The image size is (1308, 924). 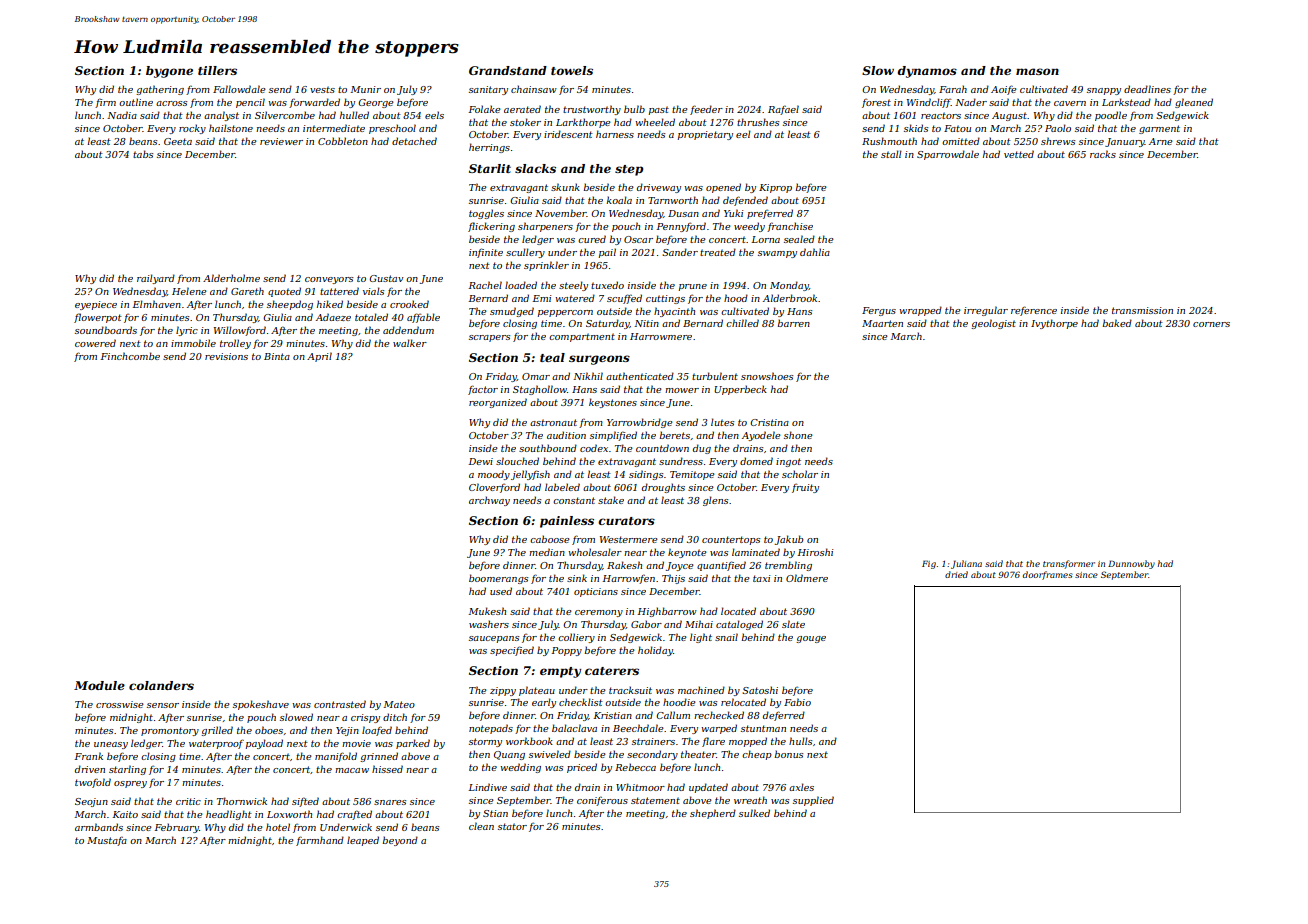 I want to click on tabs, so click(x=143, y=154).
